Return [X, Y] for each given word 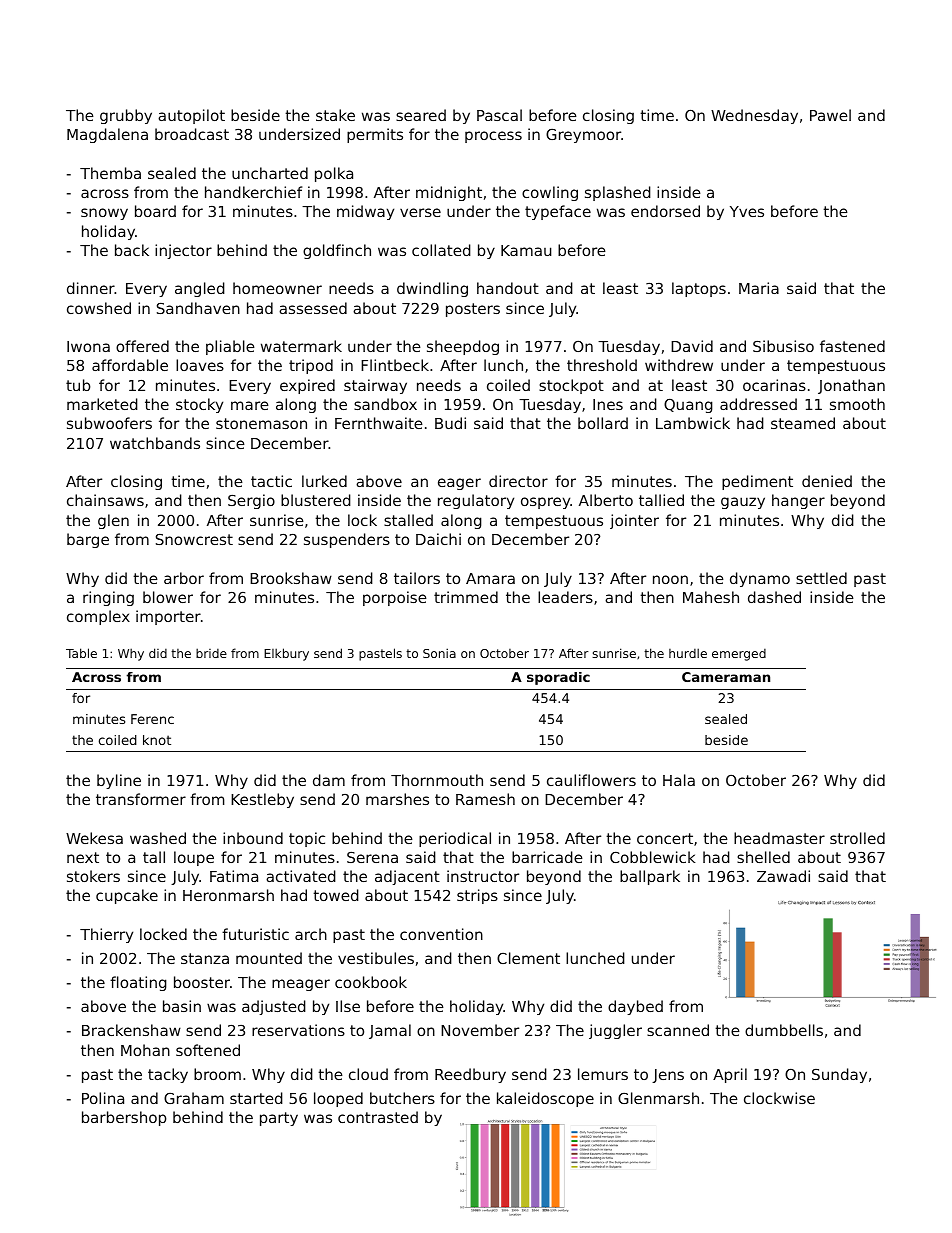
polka [334, 174]
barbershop [124, 1118]
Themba [110, 173]
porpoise [395, 598]
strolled [857, 838]
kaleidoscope [545, 1099]
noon [670, 579]
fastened [852, 346]
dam [329, 780]
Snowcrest [194, 539]
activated [301, 876]
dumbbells [784, 1030]
